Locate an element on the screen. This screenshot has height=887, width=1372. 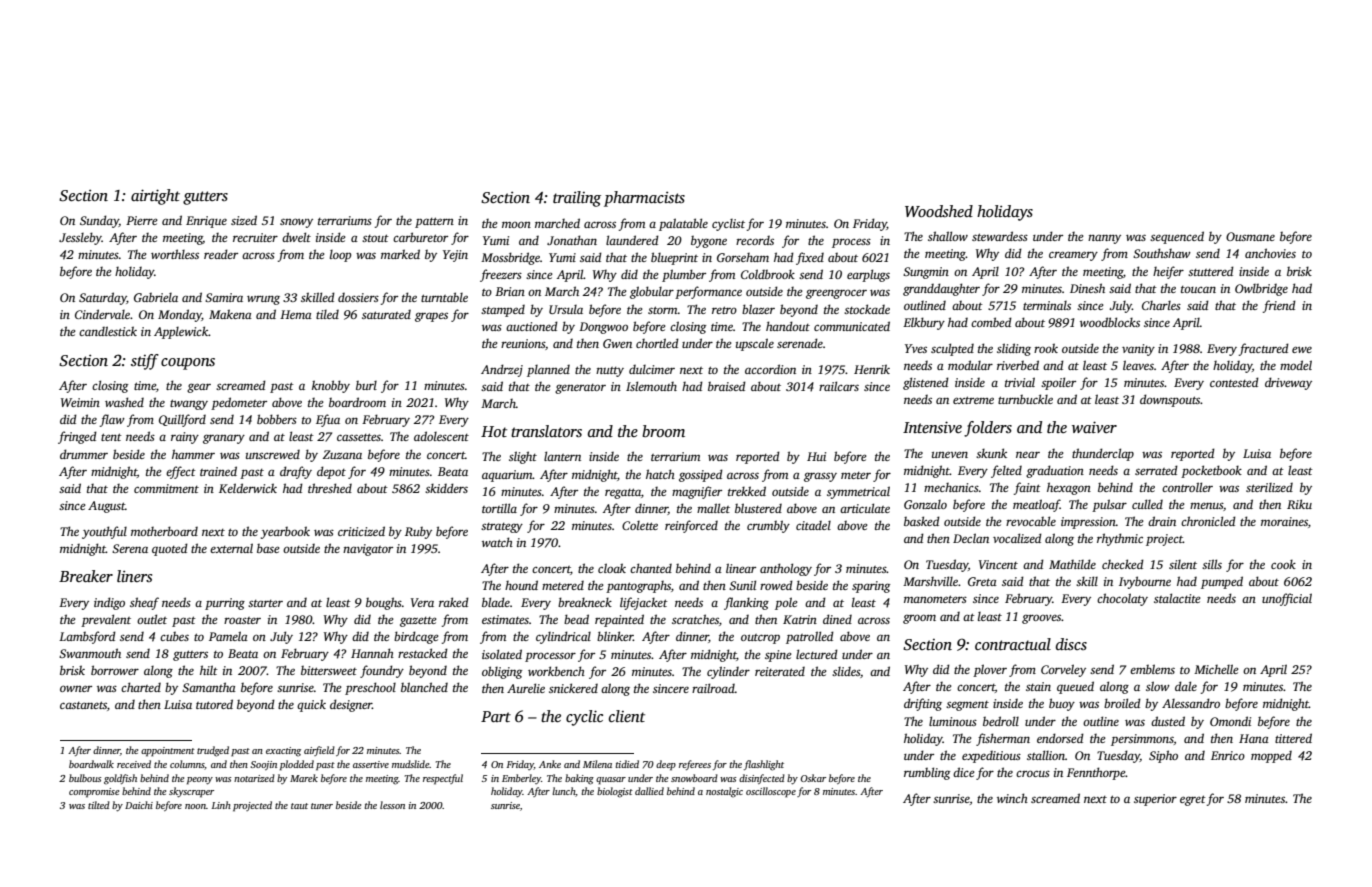
tortilla is located at coordinates (499, 508).
